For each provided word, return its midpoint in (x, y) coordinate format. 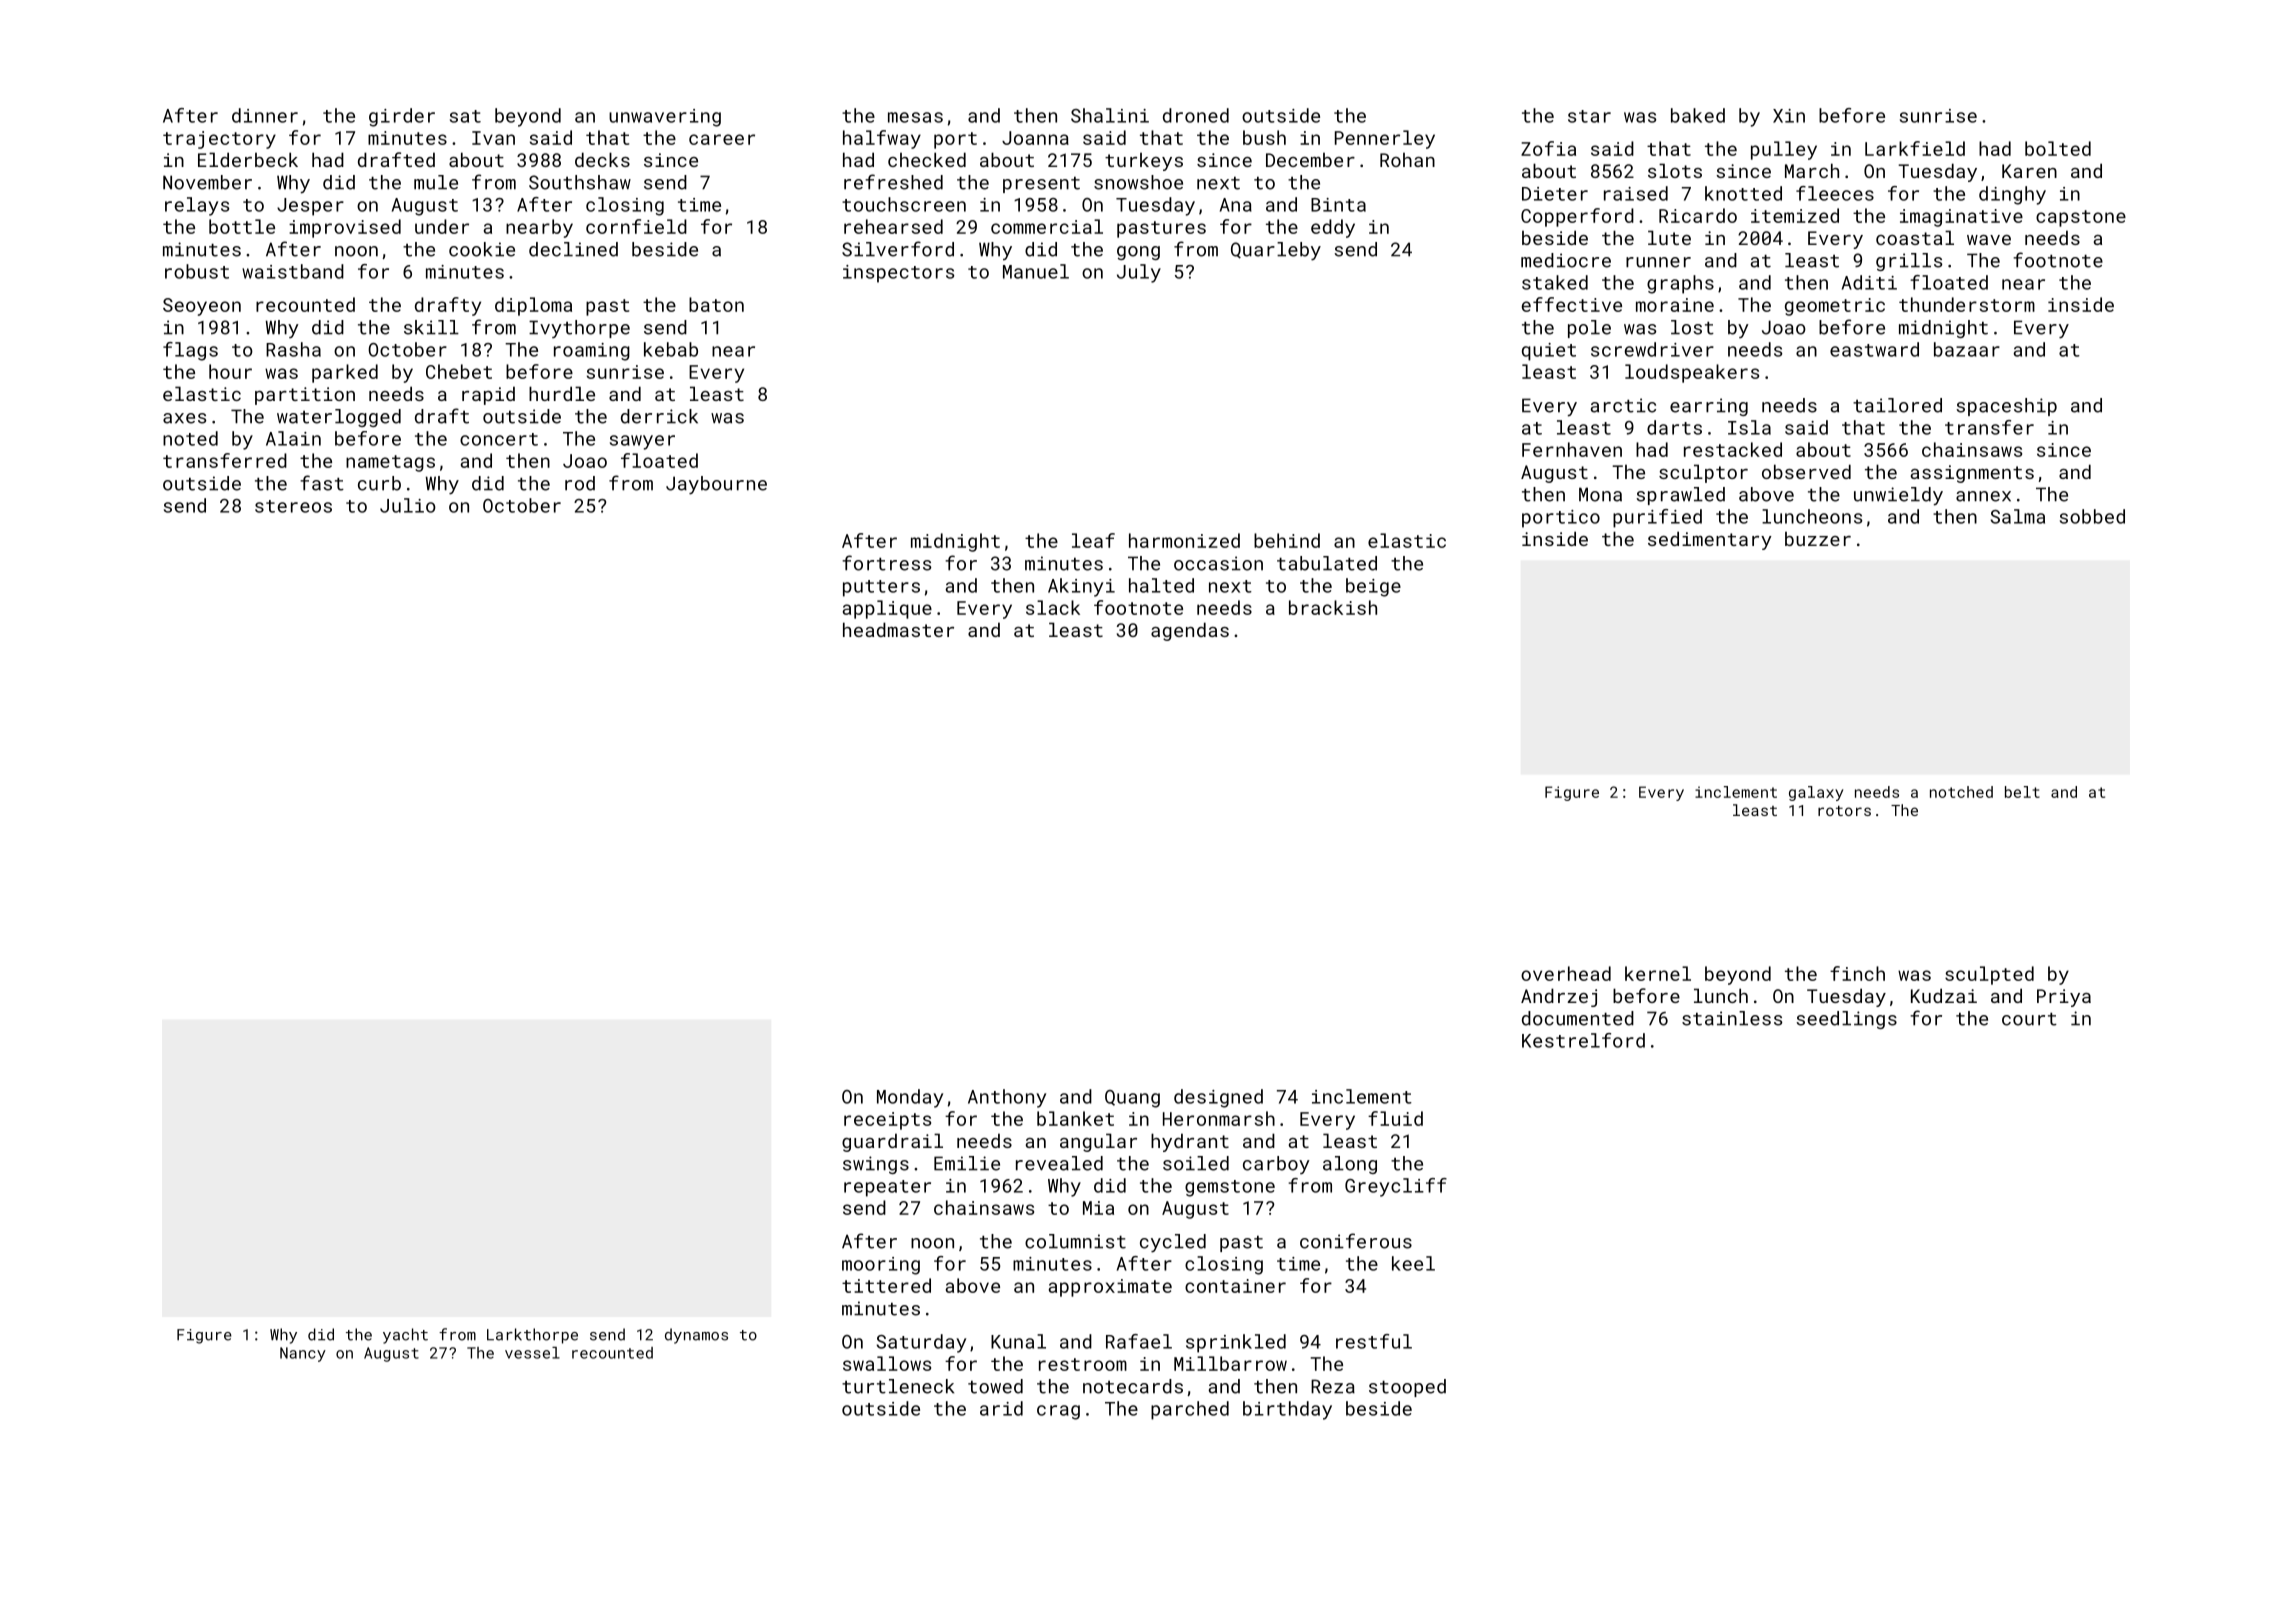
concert (499, 439)
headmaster (898, 629)
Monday (910, 1098)
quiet (1549, 352)
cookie (482, 249)
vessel (532, 1353)
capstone (2081, 218)
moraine (1675, 305)
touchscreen (904, 204)
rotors (1844, 811)
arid (1001, 1408)
